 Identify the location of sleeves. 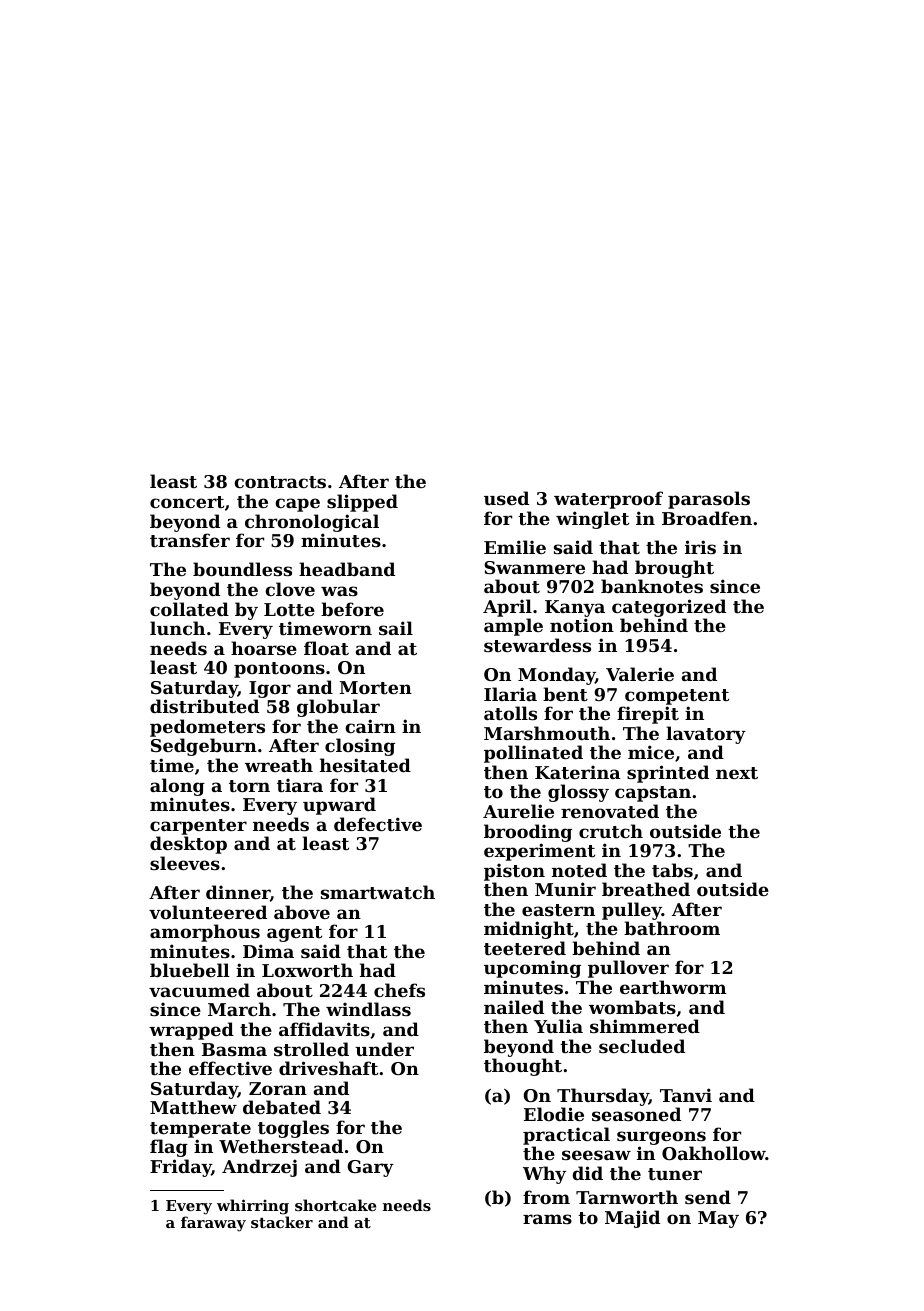
(185, 863).
